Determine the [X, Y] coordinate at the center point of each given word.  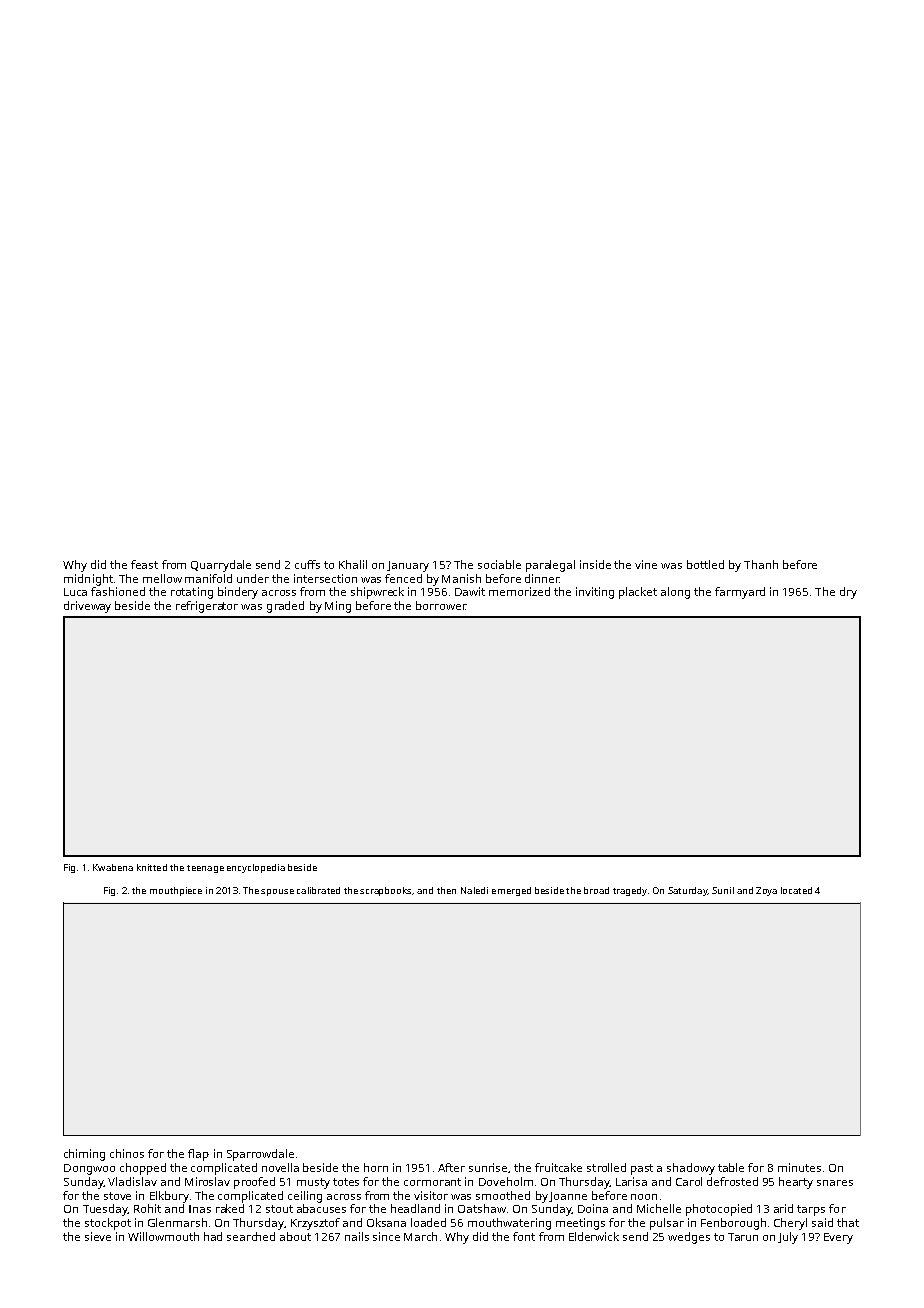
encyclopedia [256, 868]
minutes [799, 1167]
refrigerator [207, 607]
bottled [705, 564]
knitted [152, 867]
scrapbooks [385, 891]
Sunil [723, 890]
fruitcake [558, 1167]
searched [251, 1236]
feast [144, 564]
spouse [277, 892]
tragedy [630, 891]
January [408, 566]
